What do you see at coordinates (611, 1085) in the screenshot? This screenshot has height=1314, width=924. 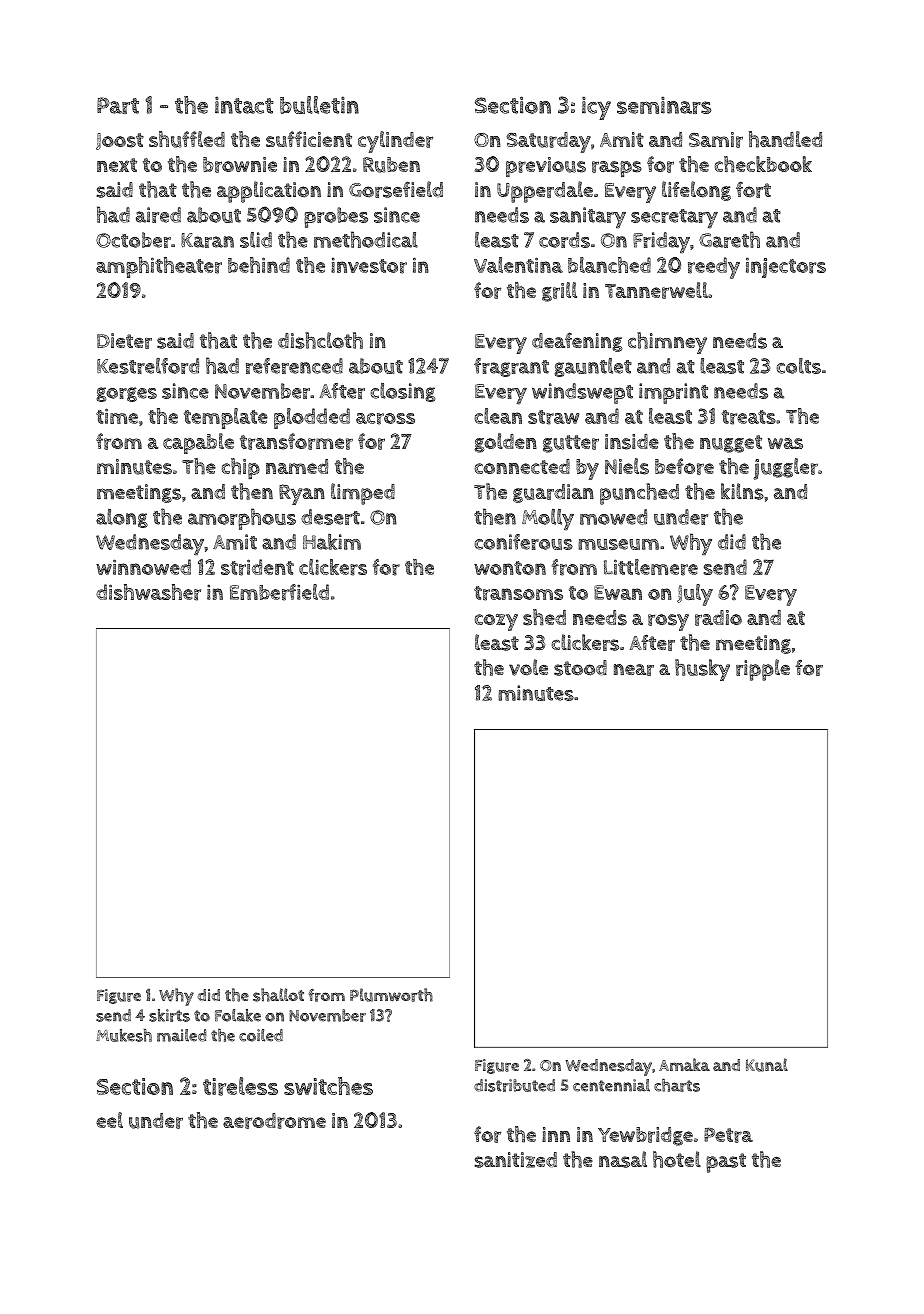 I see `centennial` at bounding box center [611, 1085].
